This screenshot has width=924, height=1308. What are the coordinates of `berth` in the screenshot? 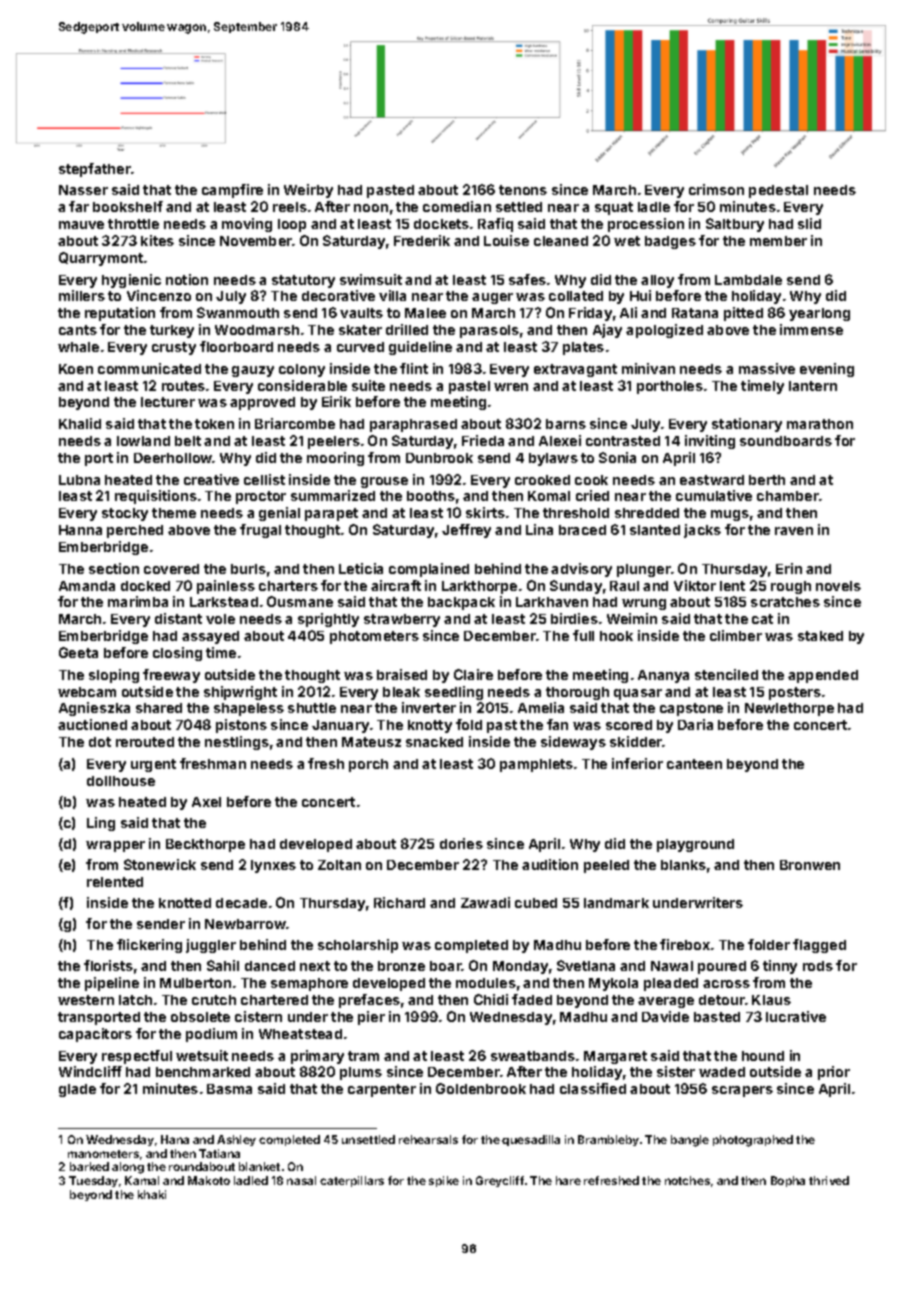 It's located at (767, 480).
